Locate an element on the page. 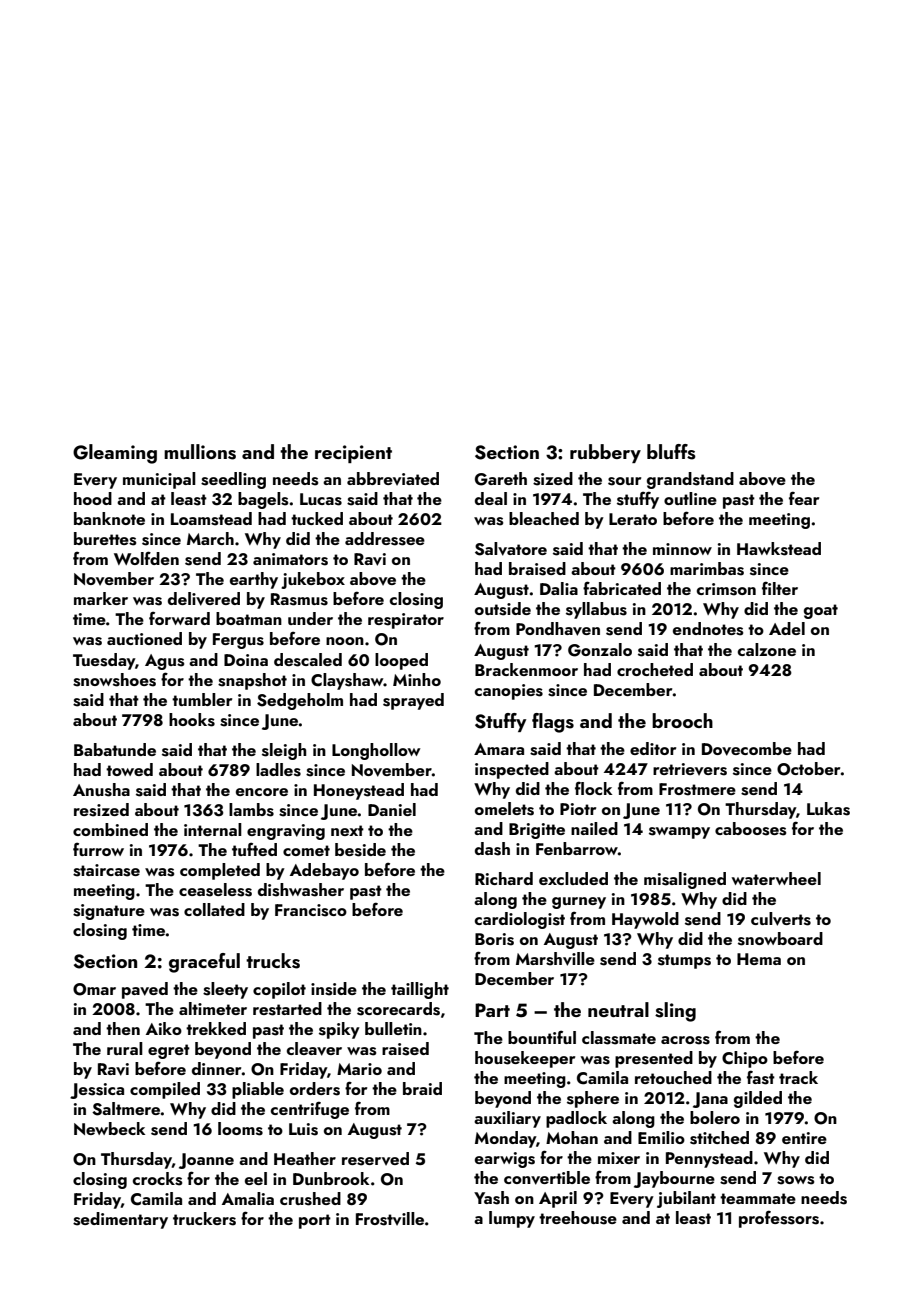  bluffs is located at coordinates (671, 452).
